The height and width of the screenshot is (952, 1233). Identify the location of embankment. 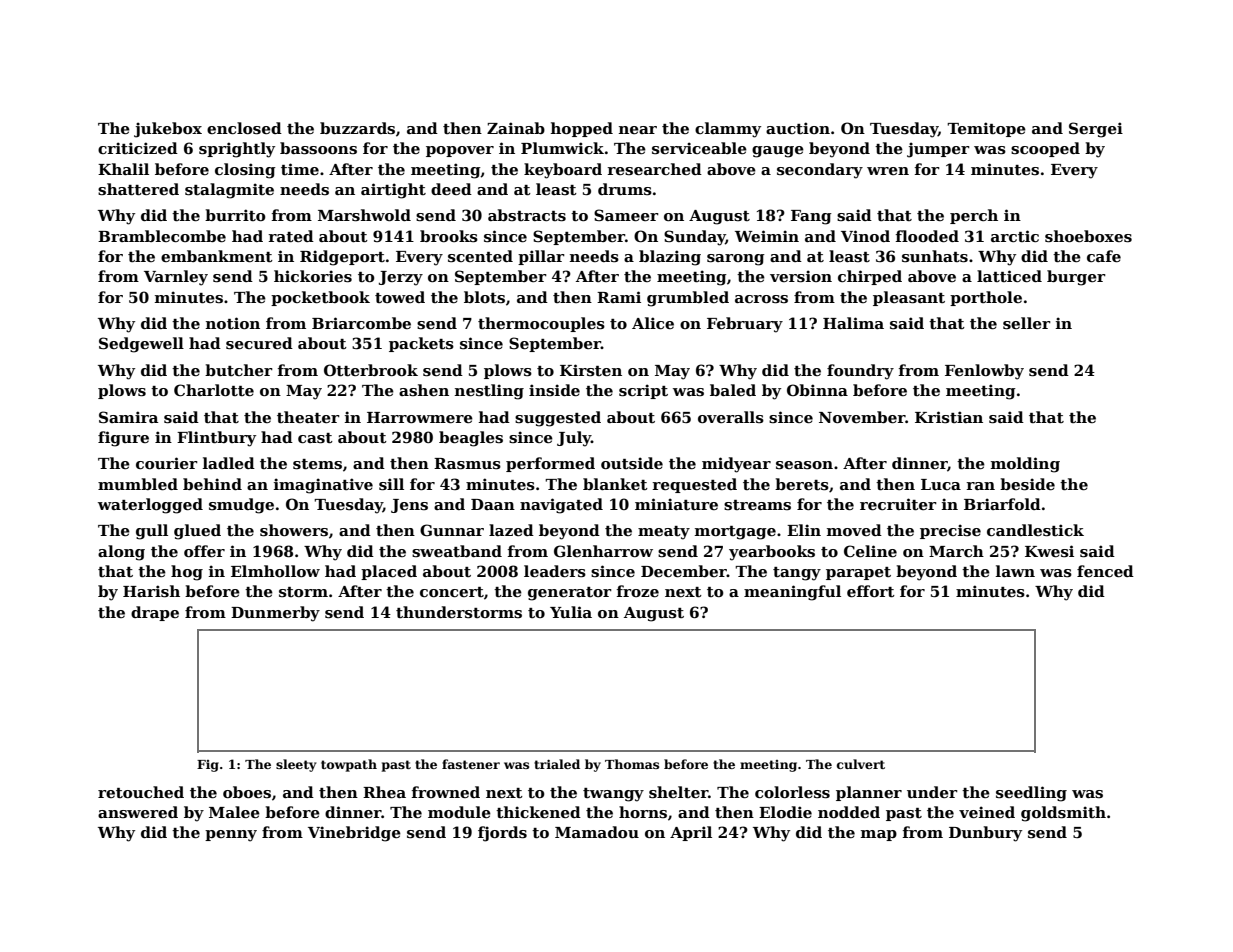
(217, 256).
